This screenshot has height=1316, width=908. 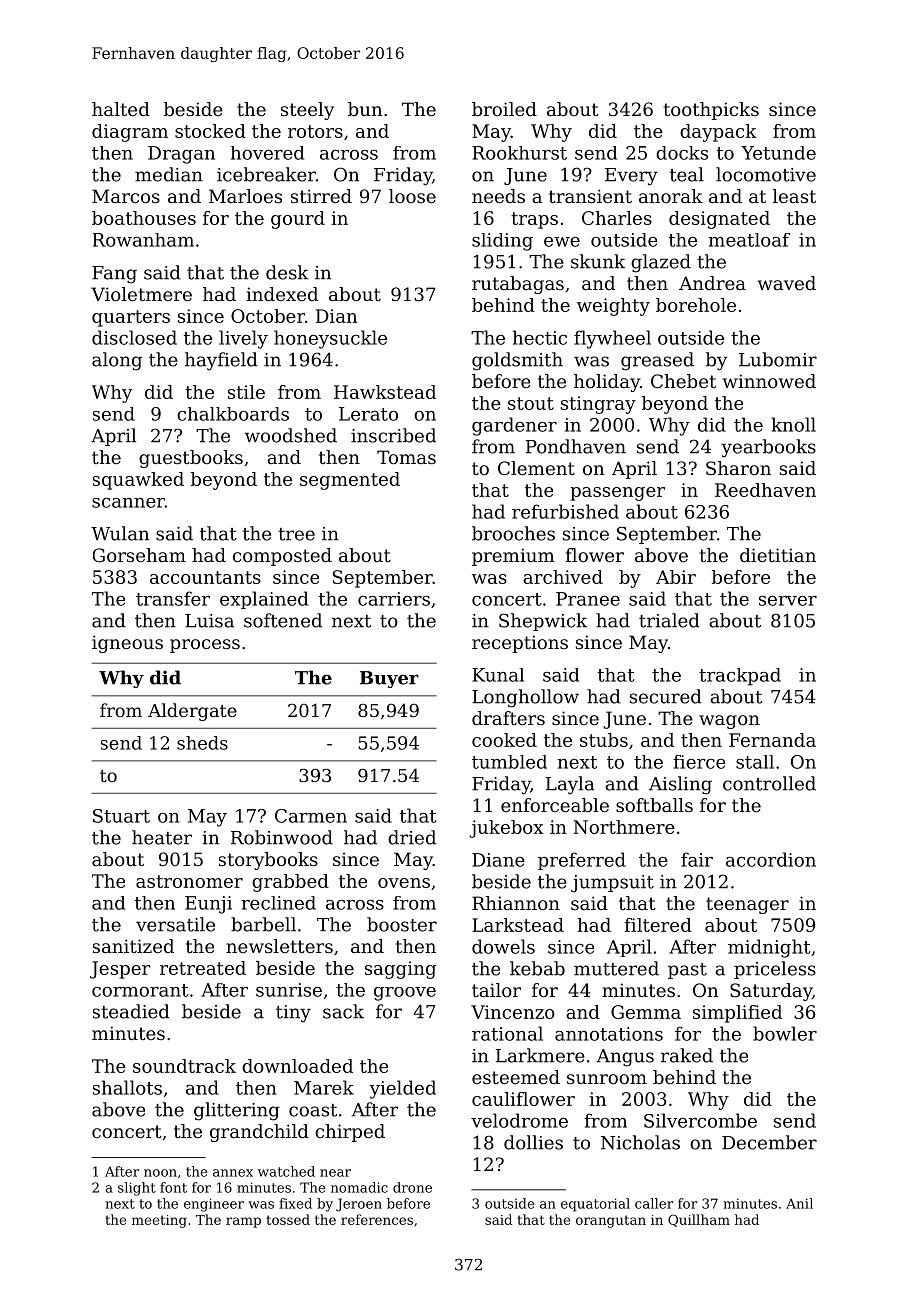 I want to click on toothpicks, so click(x=711, y=111).
